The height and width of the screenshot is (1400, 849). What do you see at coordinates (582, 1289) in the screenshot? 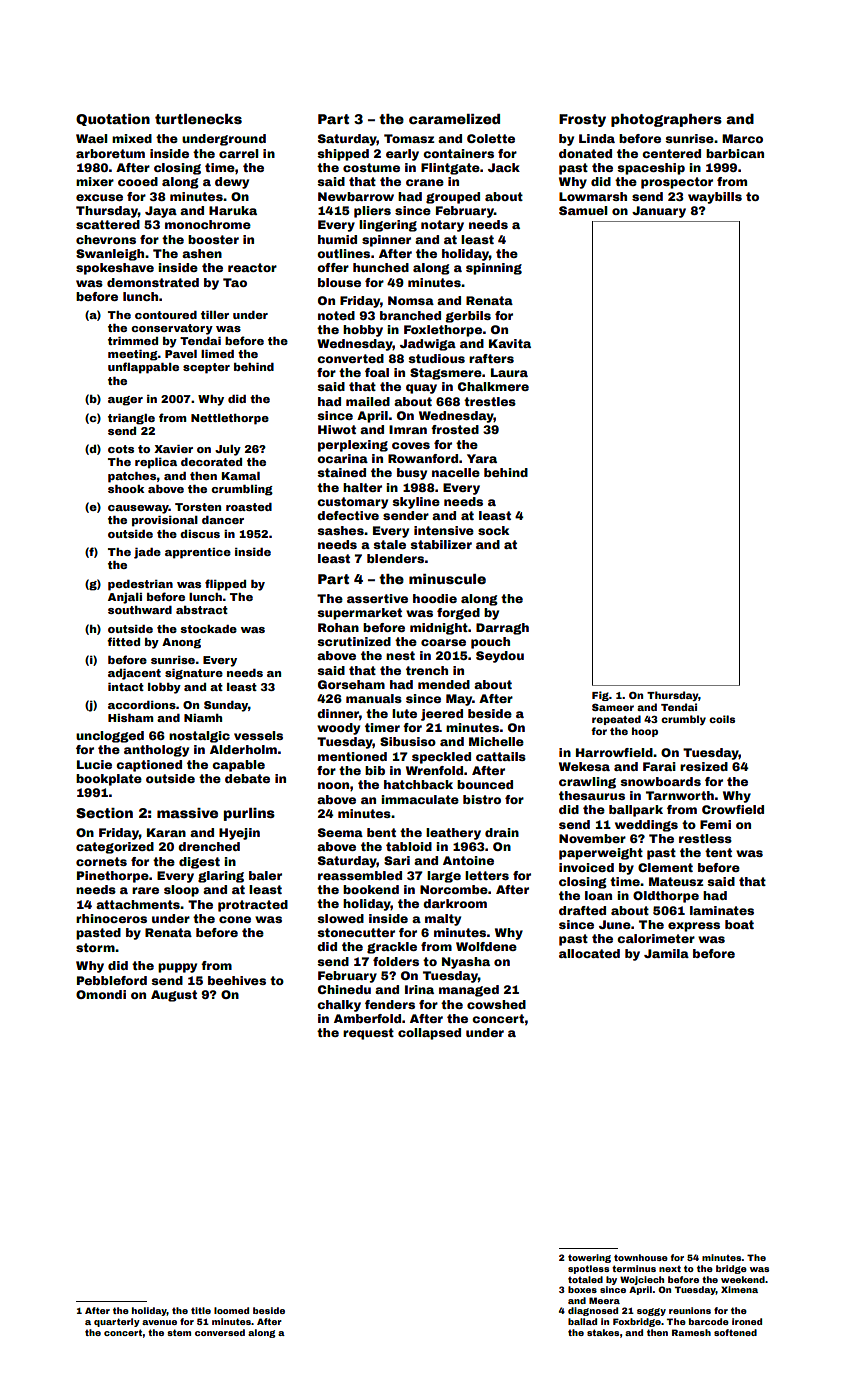
I see `boxes` at bounding box center [582, 1289].
